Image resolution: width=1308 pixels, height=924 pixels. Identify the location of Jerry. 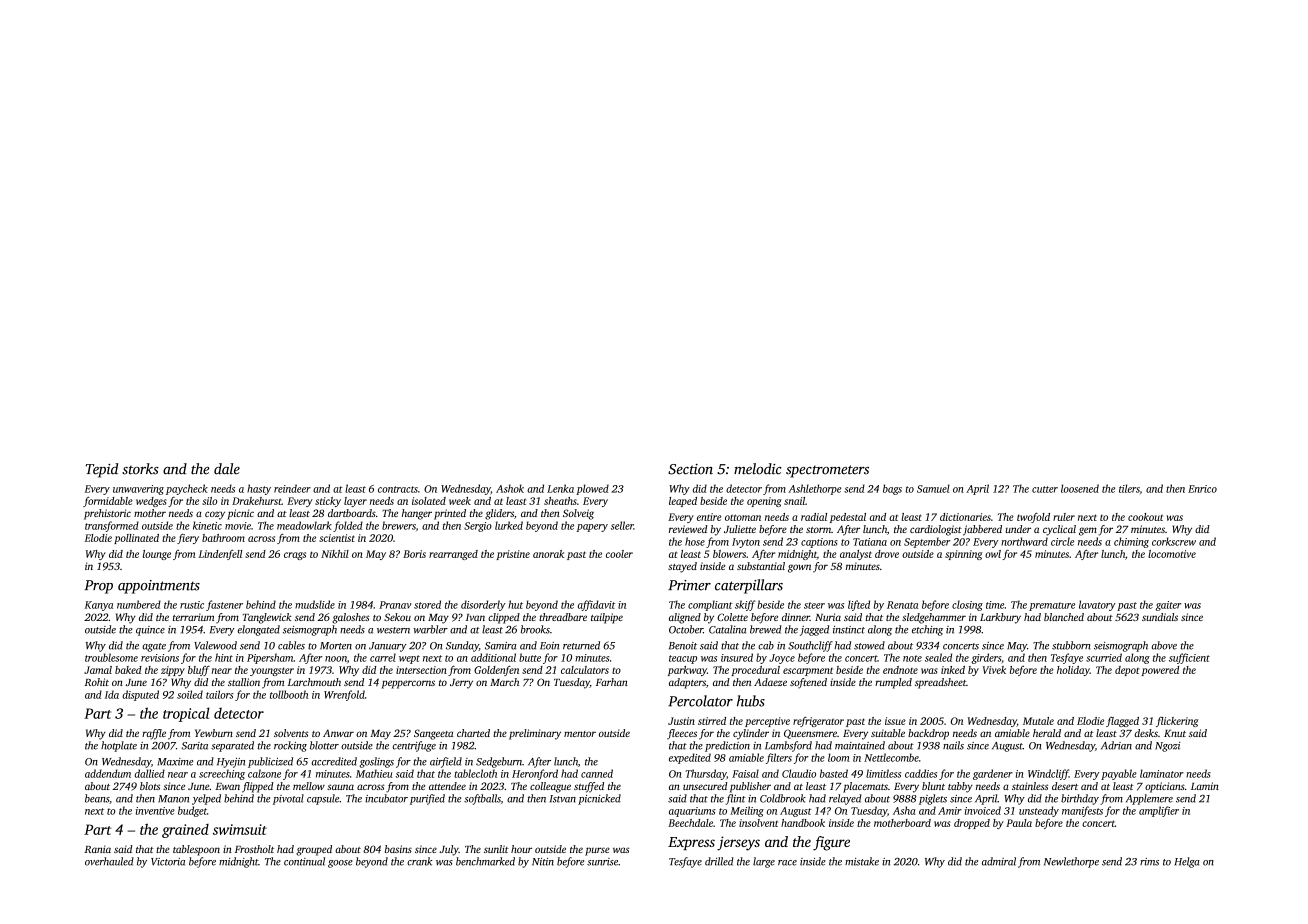
(461, 684).
